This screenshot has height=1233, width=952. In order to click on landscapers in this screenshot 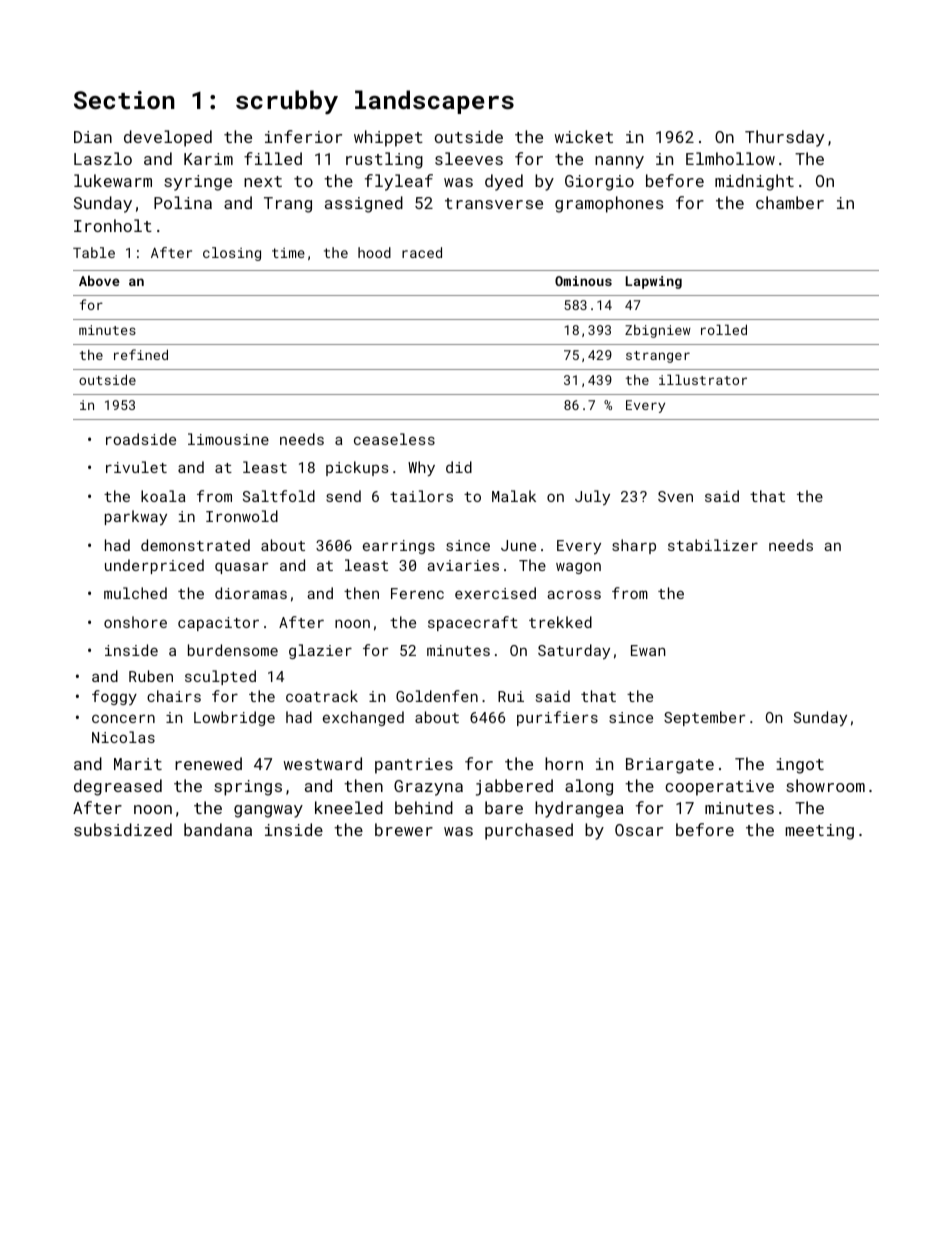, I will do `click(434, 102)`.
